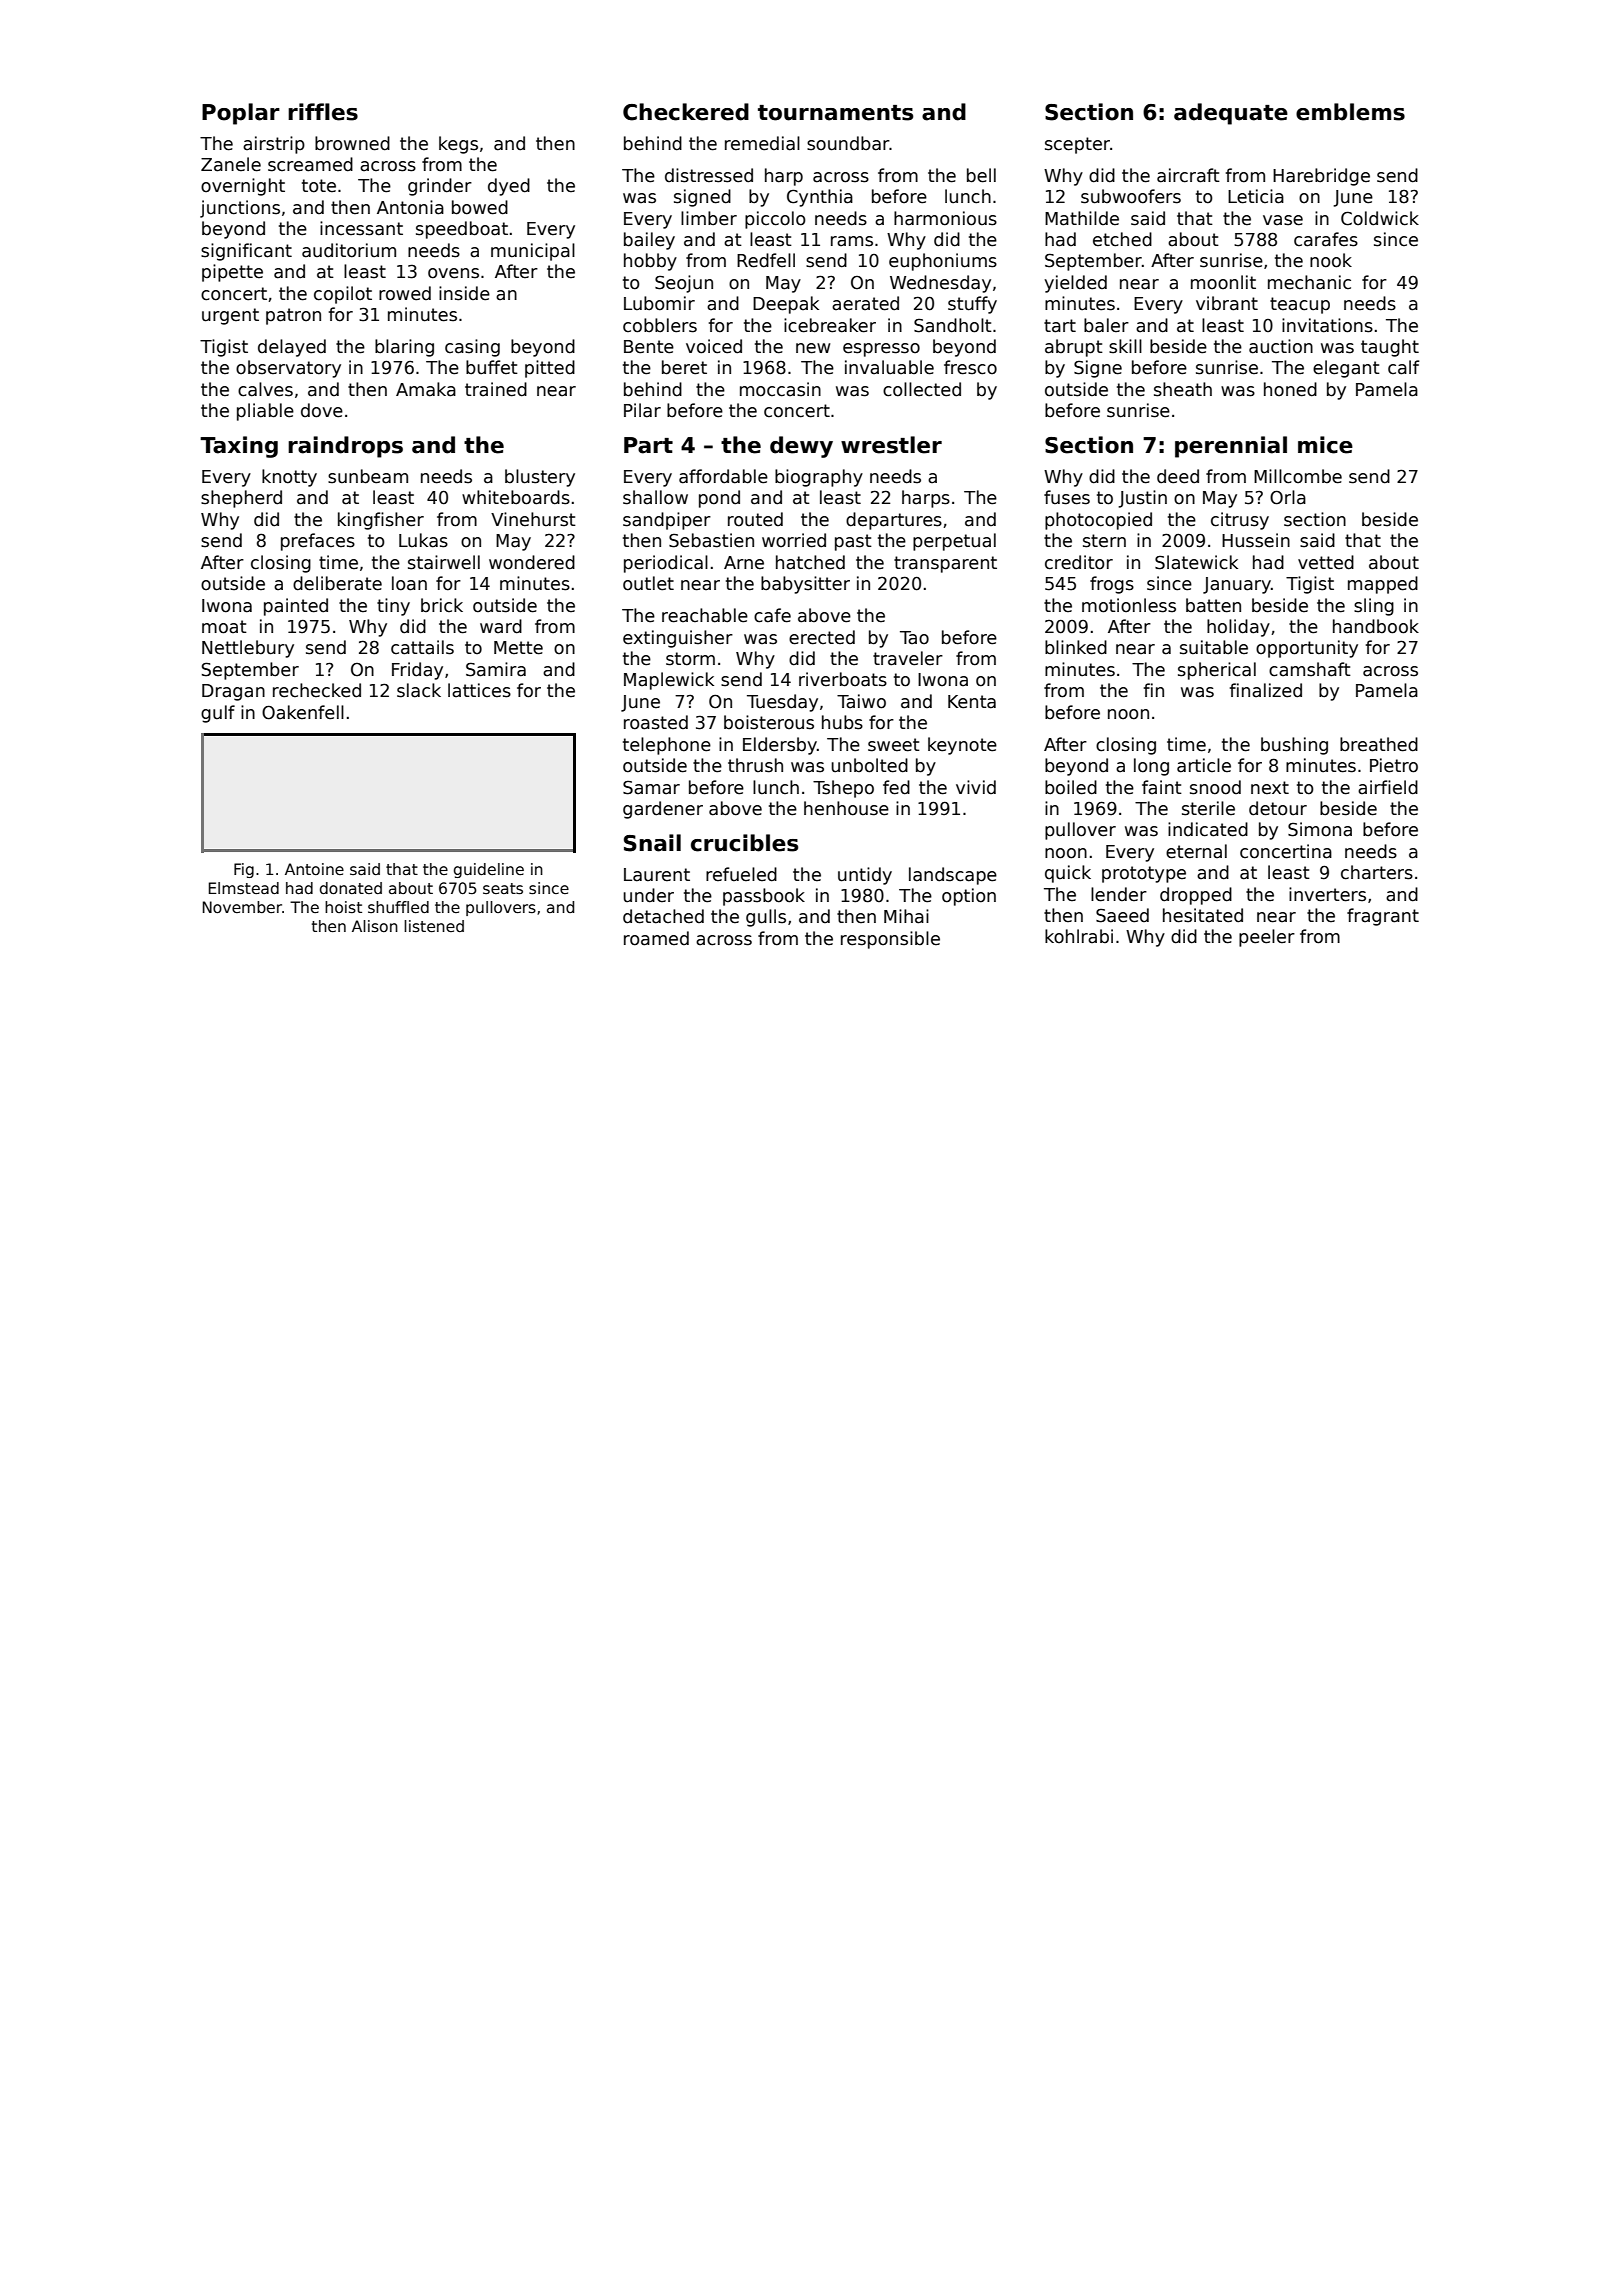 This image has height=2292, width=1620. What do you see at coordinates (1350, 112) in the image?
I see `emblems` at bounding box center [1350, 112].
